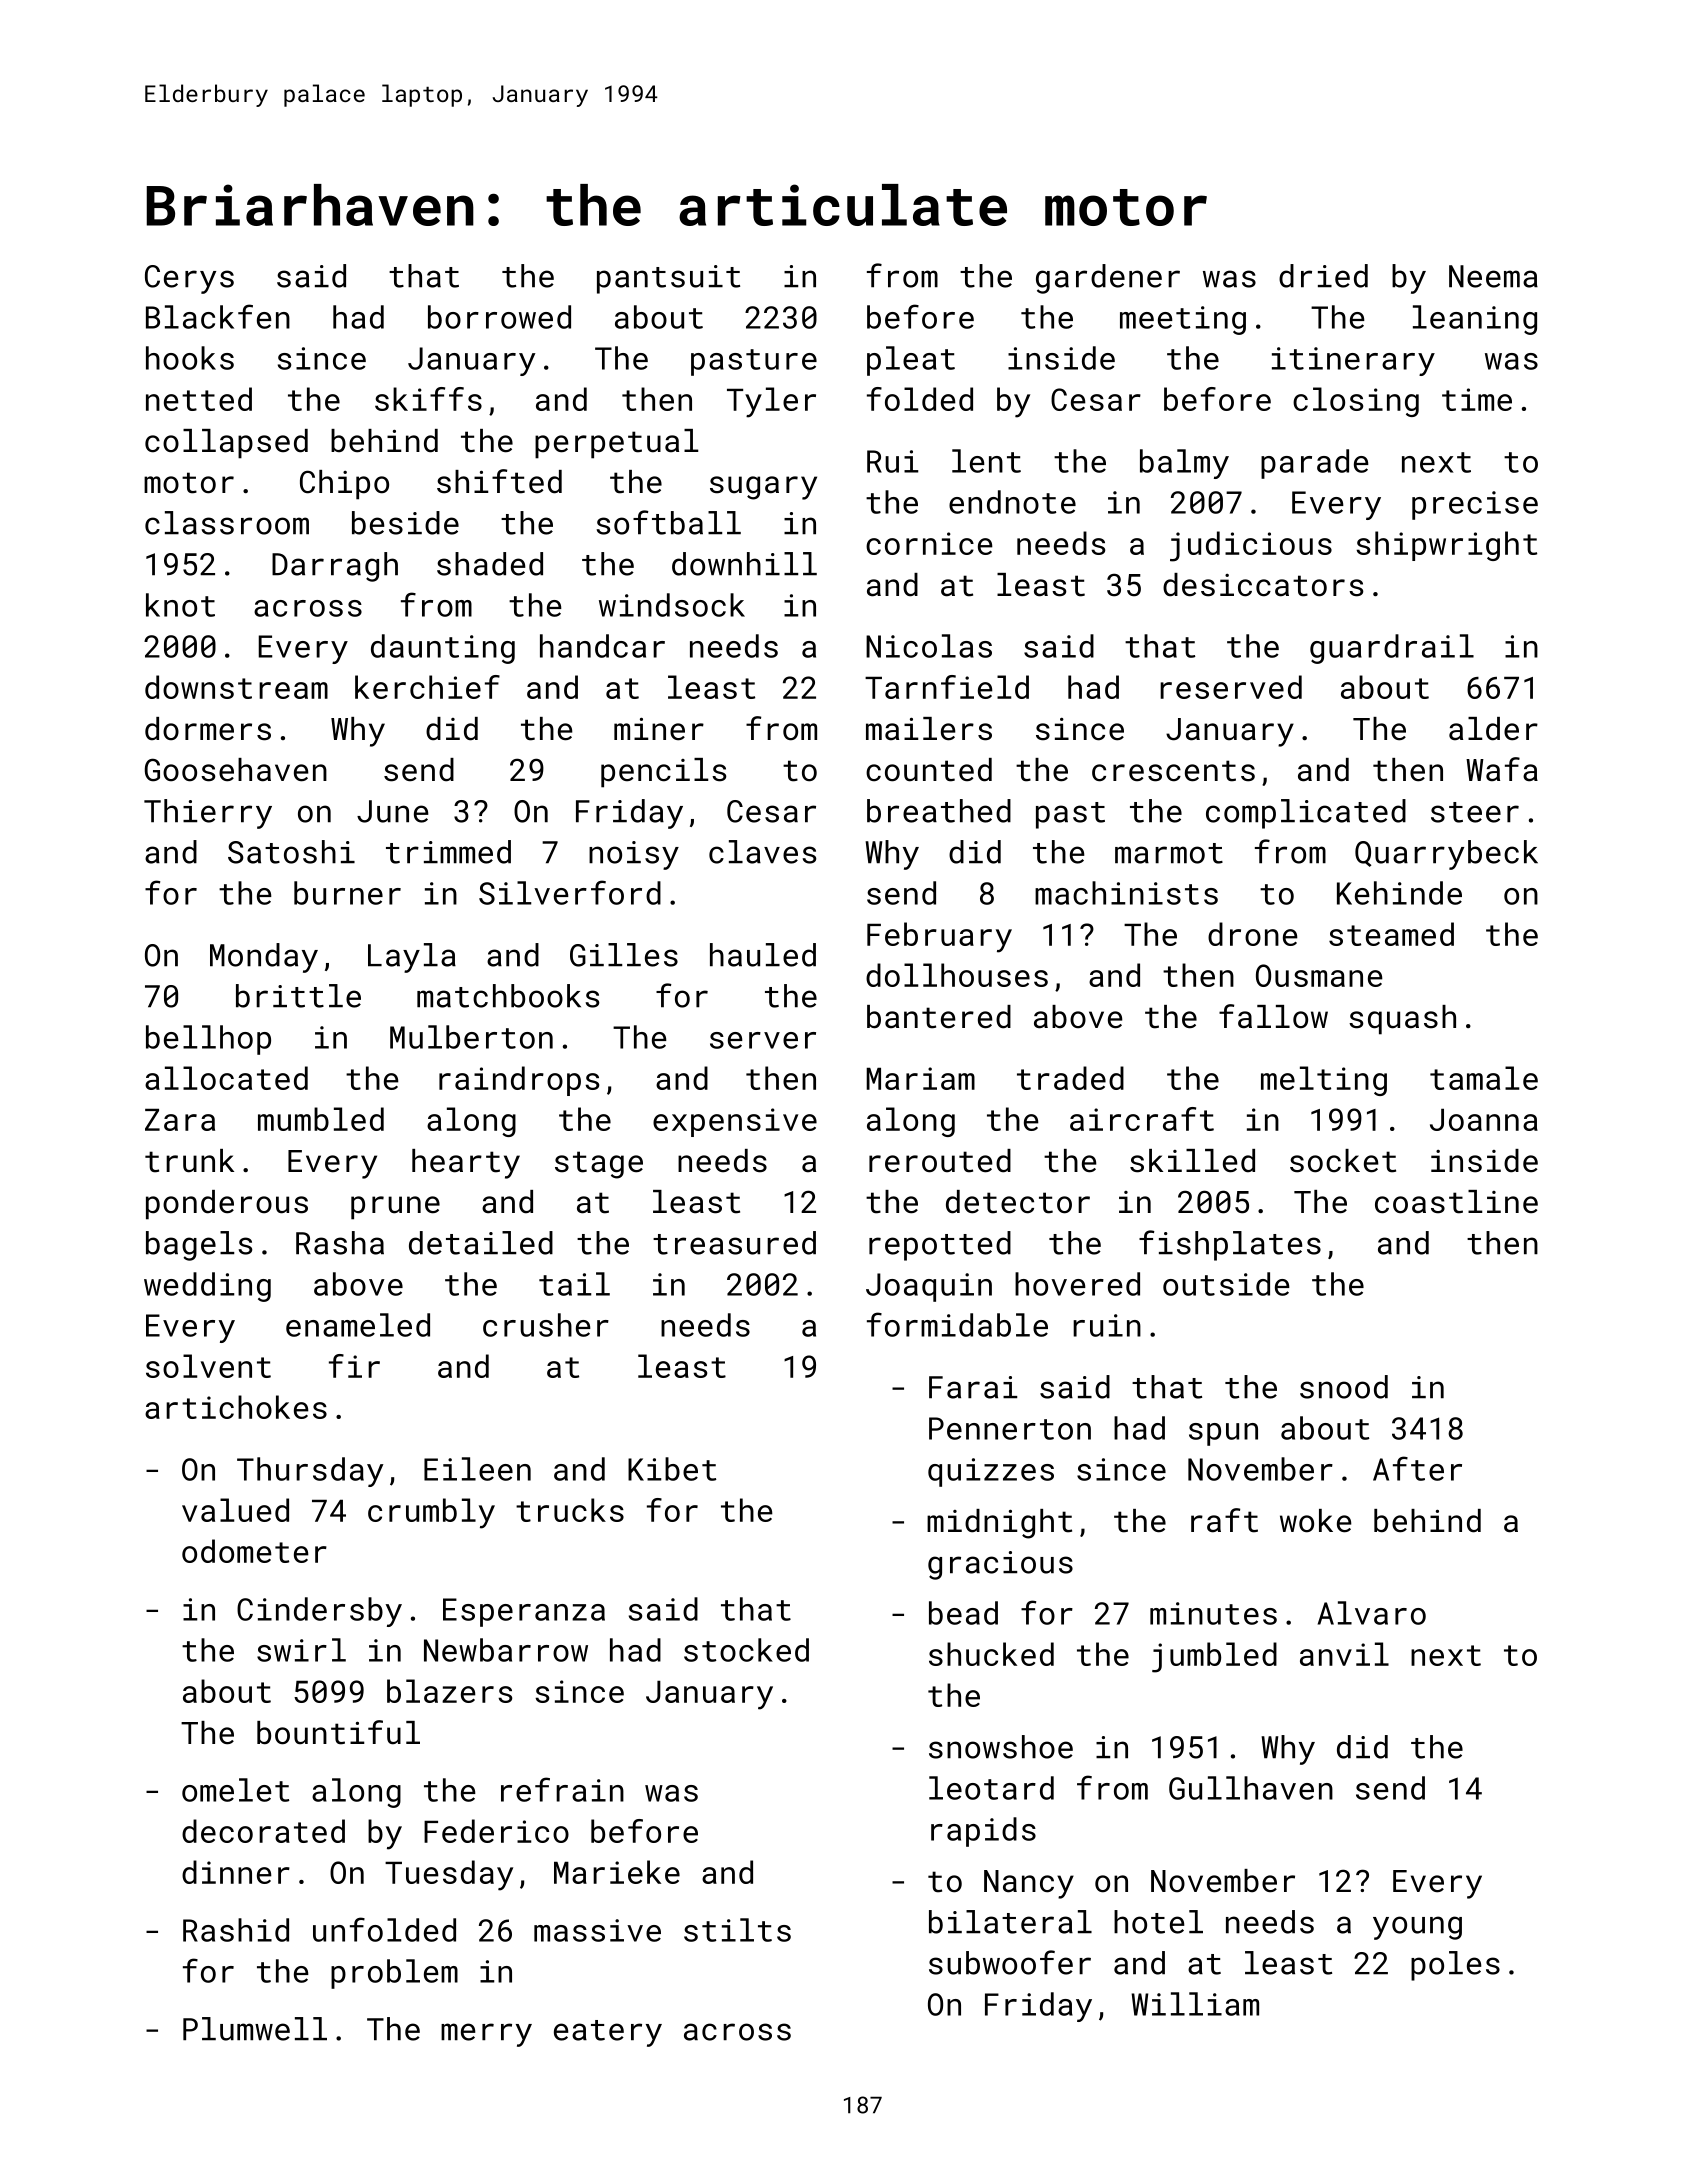 The image size is (1683, 2178). What do you see at coordinates (1323, 276) in the document?
I see `dried` at bounding box center [1323, 276].
